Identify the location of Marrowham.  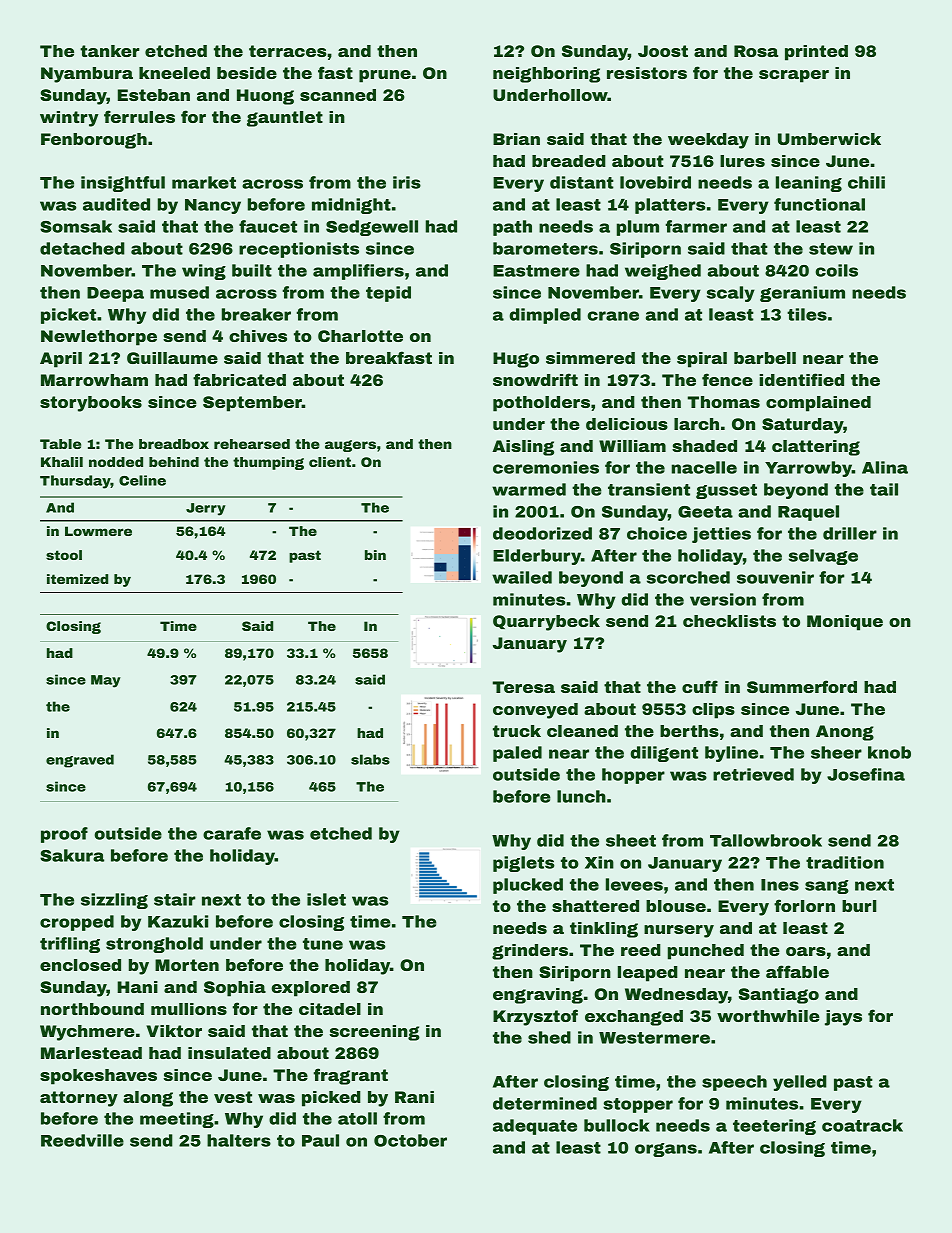
(94, 380).
